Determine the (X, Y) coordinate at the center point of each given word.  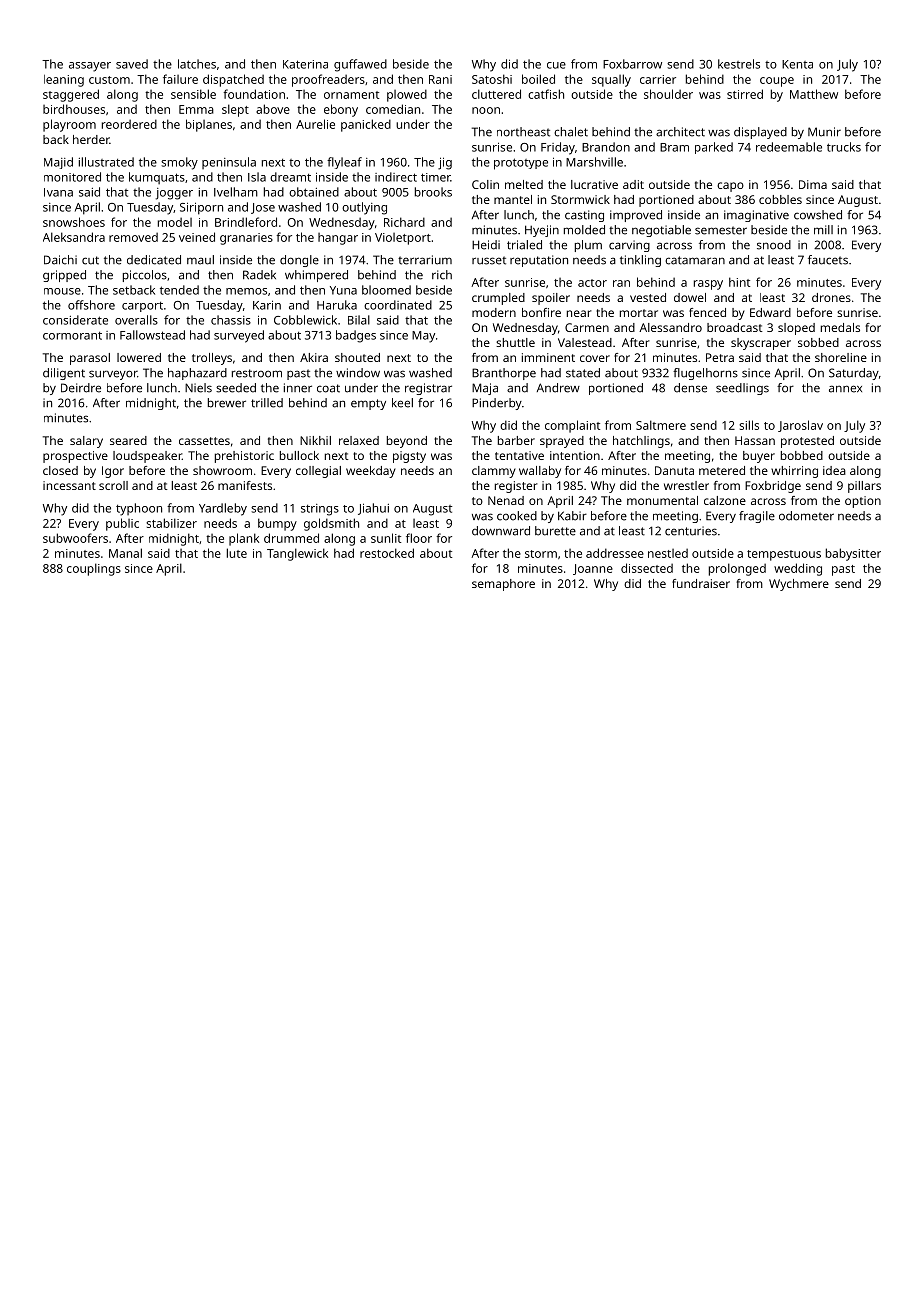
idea (834, 470)
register (516, 487)
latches (197, 64)
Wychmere (799, 585)
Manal (125, 553)
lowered (139, 357)
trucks (844, 147)
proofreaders (328, 80)
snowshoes (74, 222)
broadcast (735, 327)
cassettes (204, 441)
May (423, 337)
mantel (513, 199)
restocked (387, 553)
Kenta (797, 64)
